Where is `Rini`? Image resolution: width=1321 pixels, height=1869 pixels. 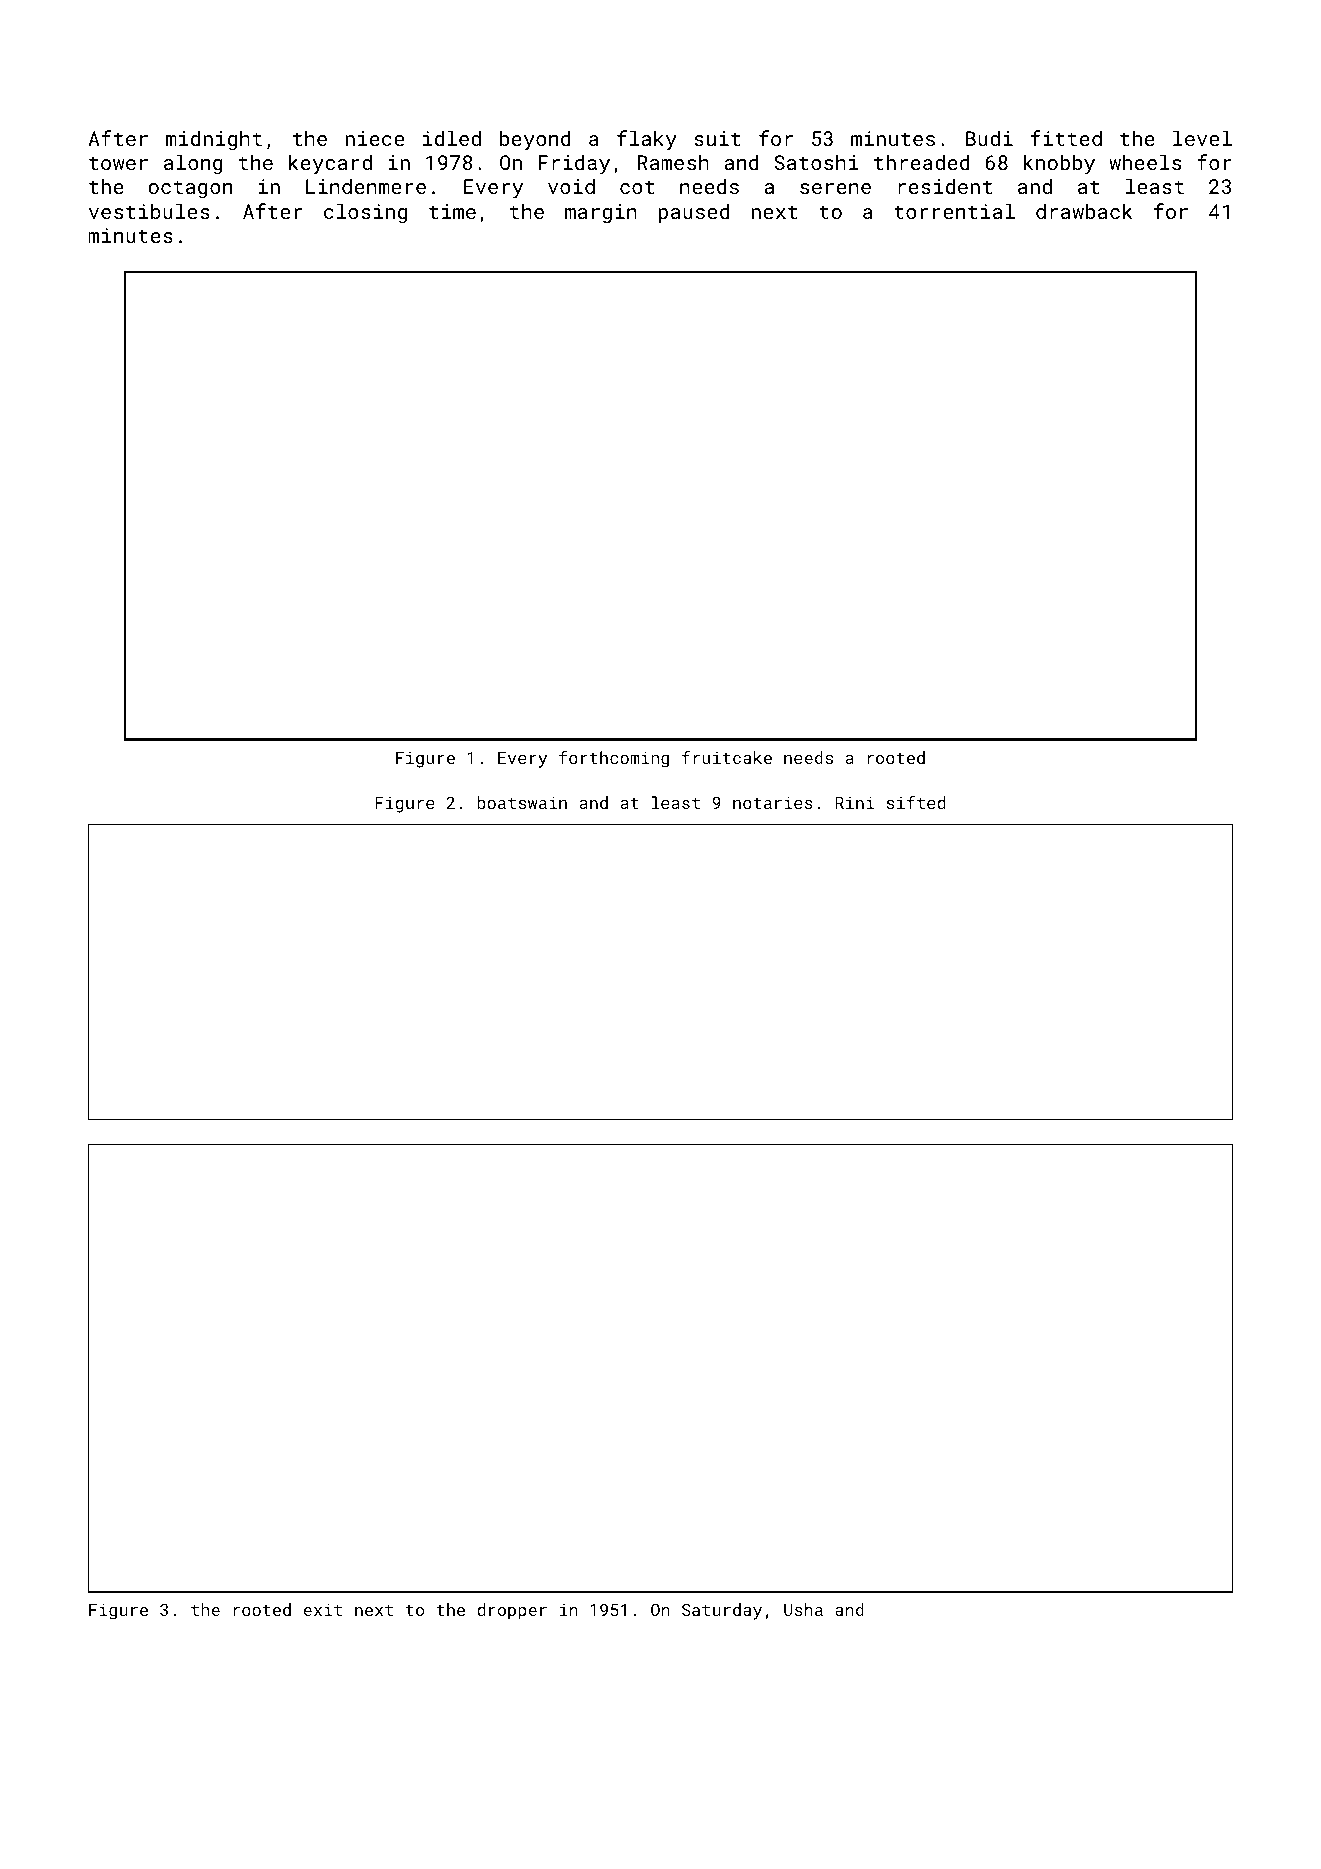 Rini is located at coordinates (855, 803).
